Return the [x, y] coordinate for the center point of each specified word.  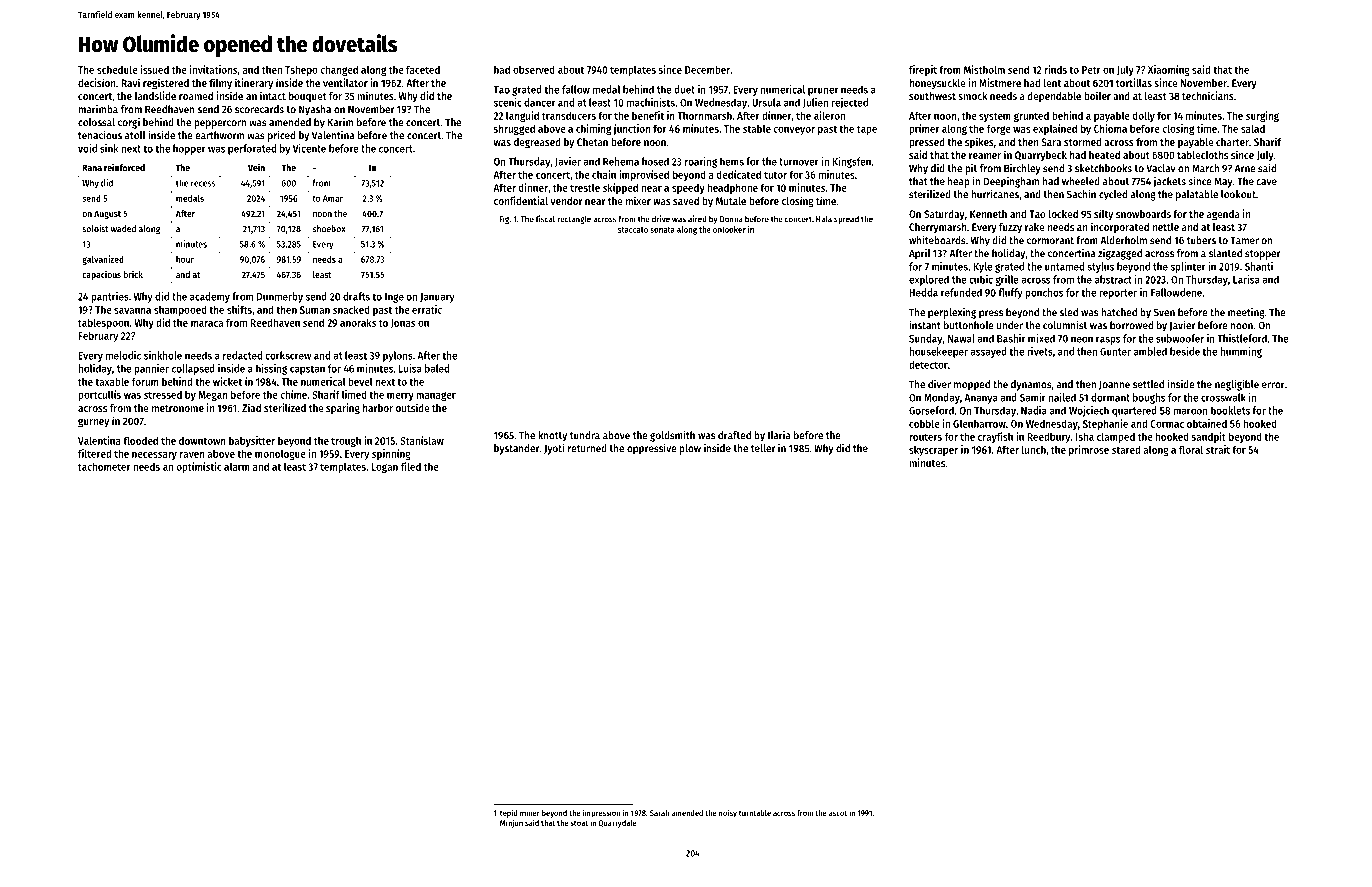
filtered [94, 453]
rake [1035, 227]
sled [1069, 312]
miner [530, 812]
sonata [662, 230]
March [1205, 168]
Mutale [731, 201]
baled [437, 368]
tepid [509, 813]
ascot [838, 813]
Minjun [511, 823]
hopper [189, 149]
